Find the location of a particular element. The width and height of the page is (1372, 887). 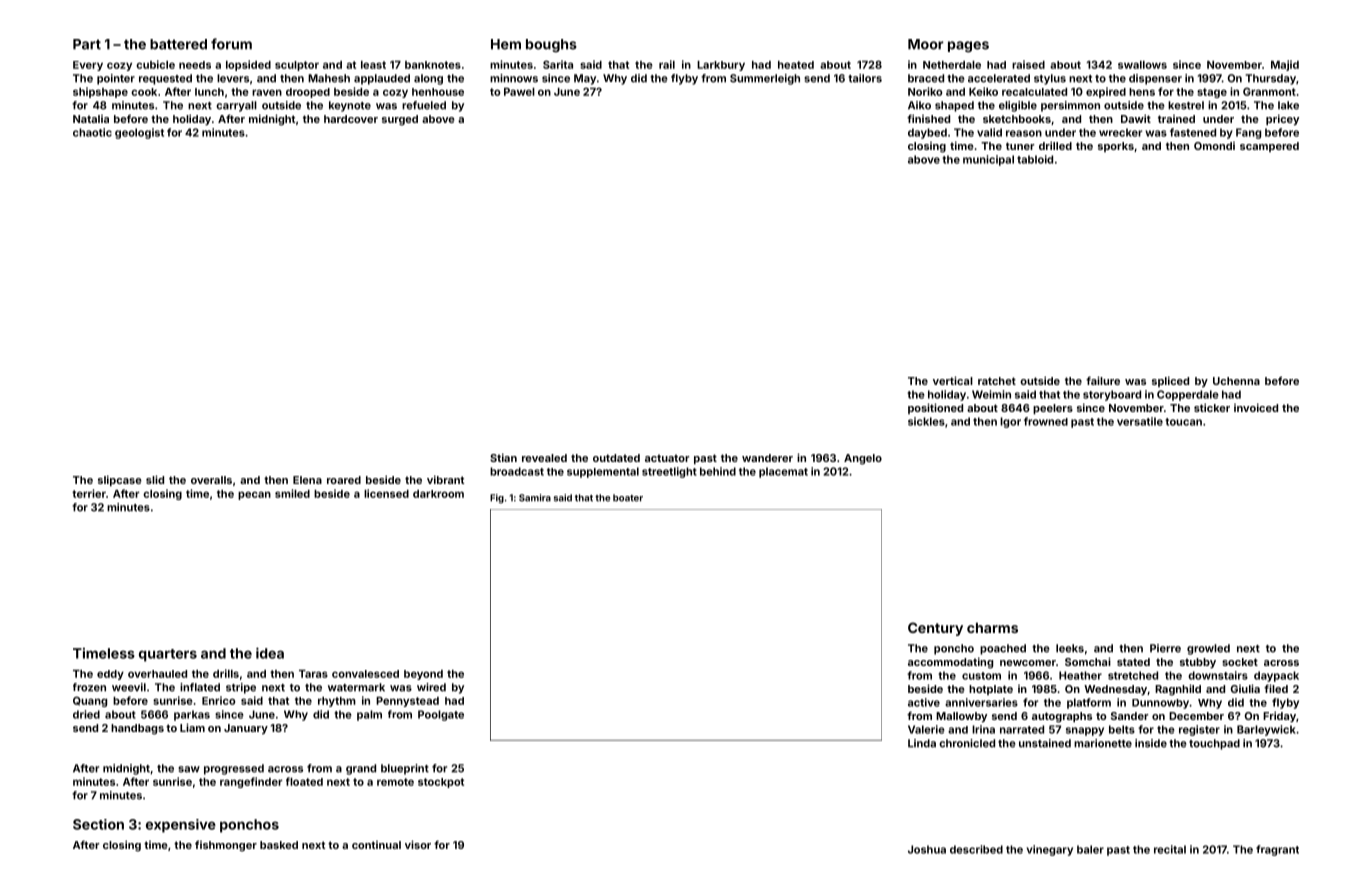

Century is located at coordinates (935, 629).
